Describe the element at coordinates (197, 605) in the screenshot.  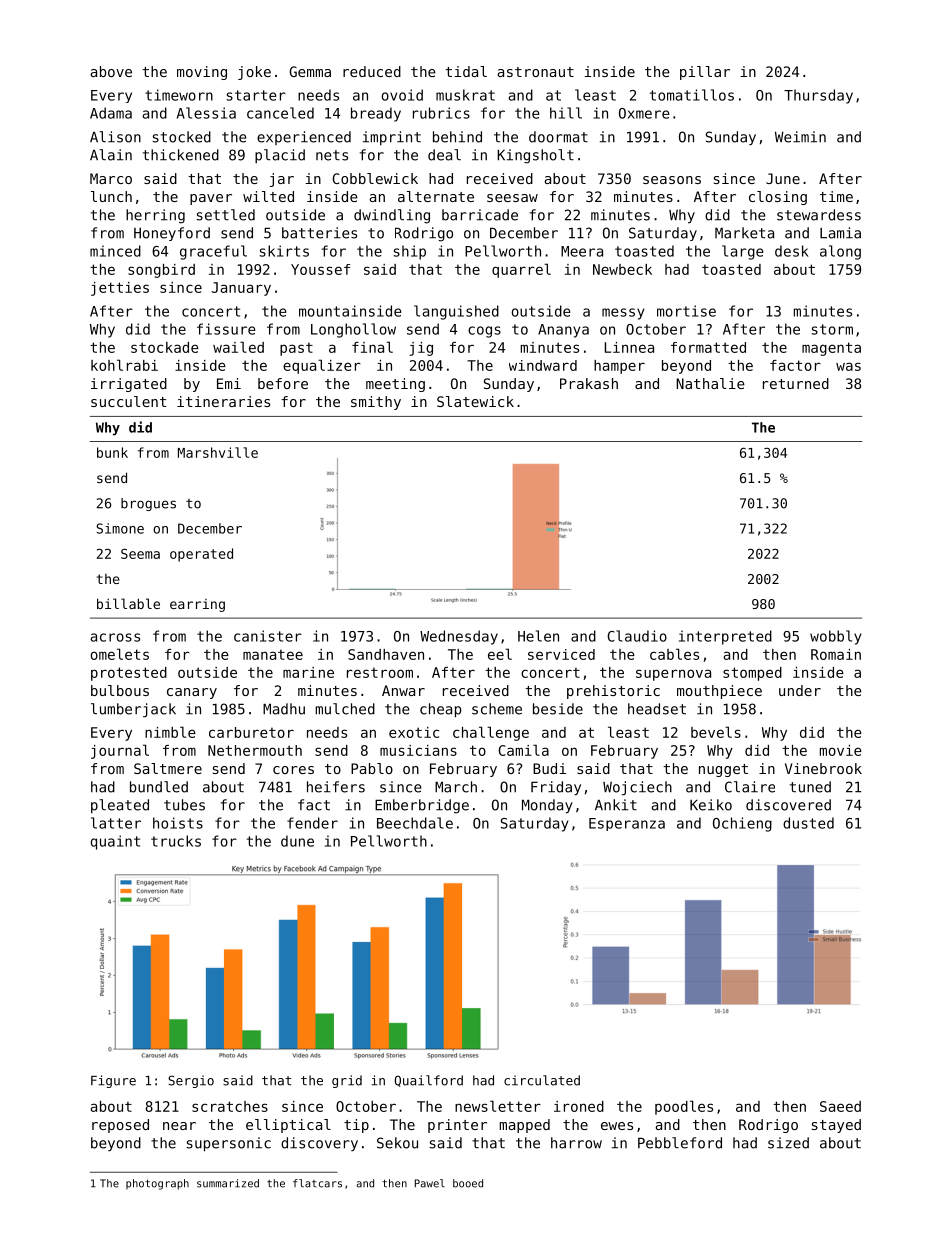
I see `earring` at that location.
